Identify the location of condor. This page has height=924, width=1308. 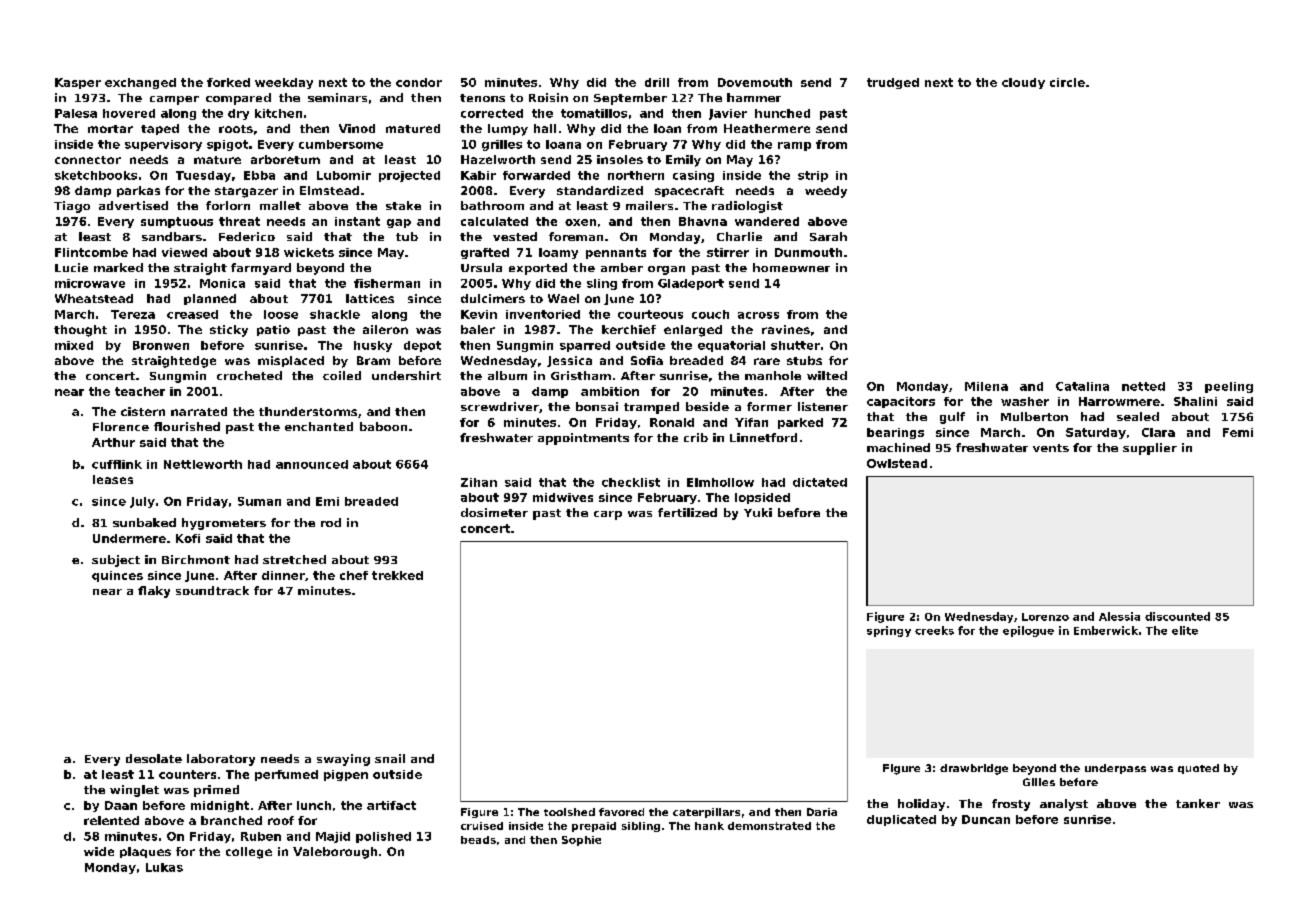
(419, 82).
